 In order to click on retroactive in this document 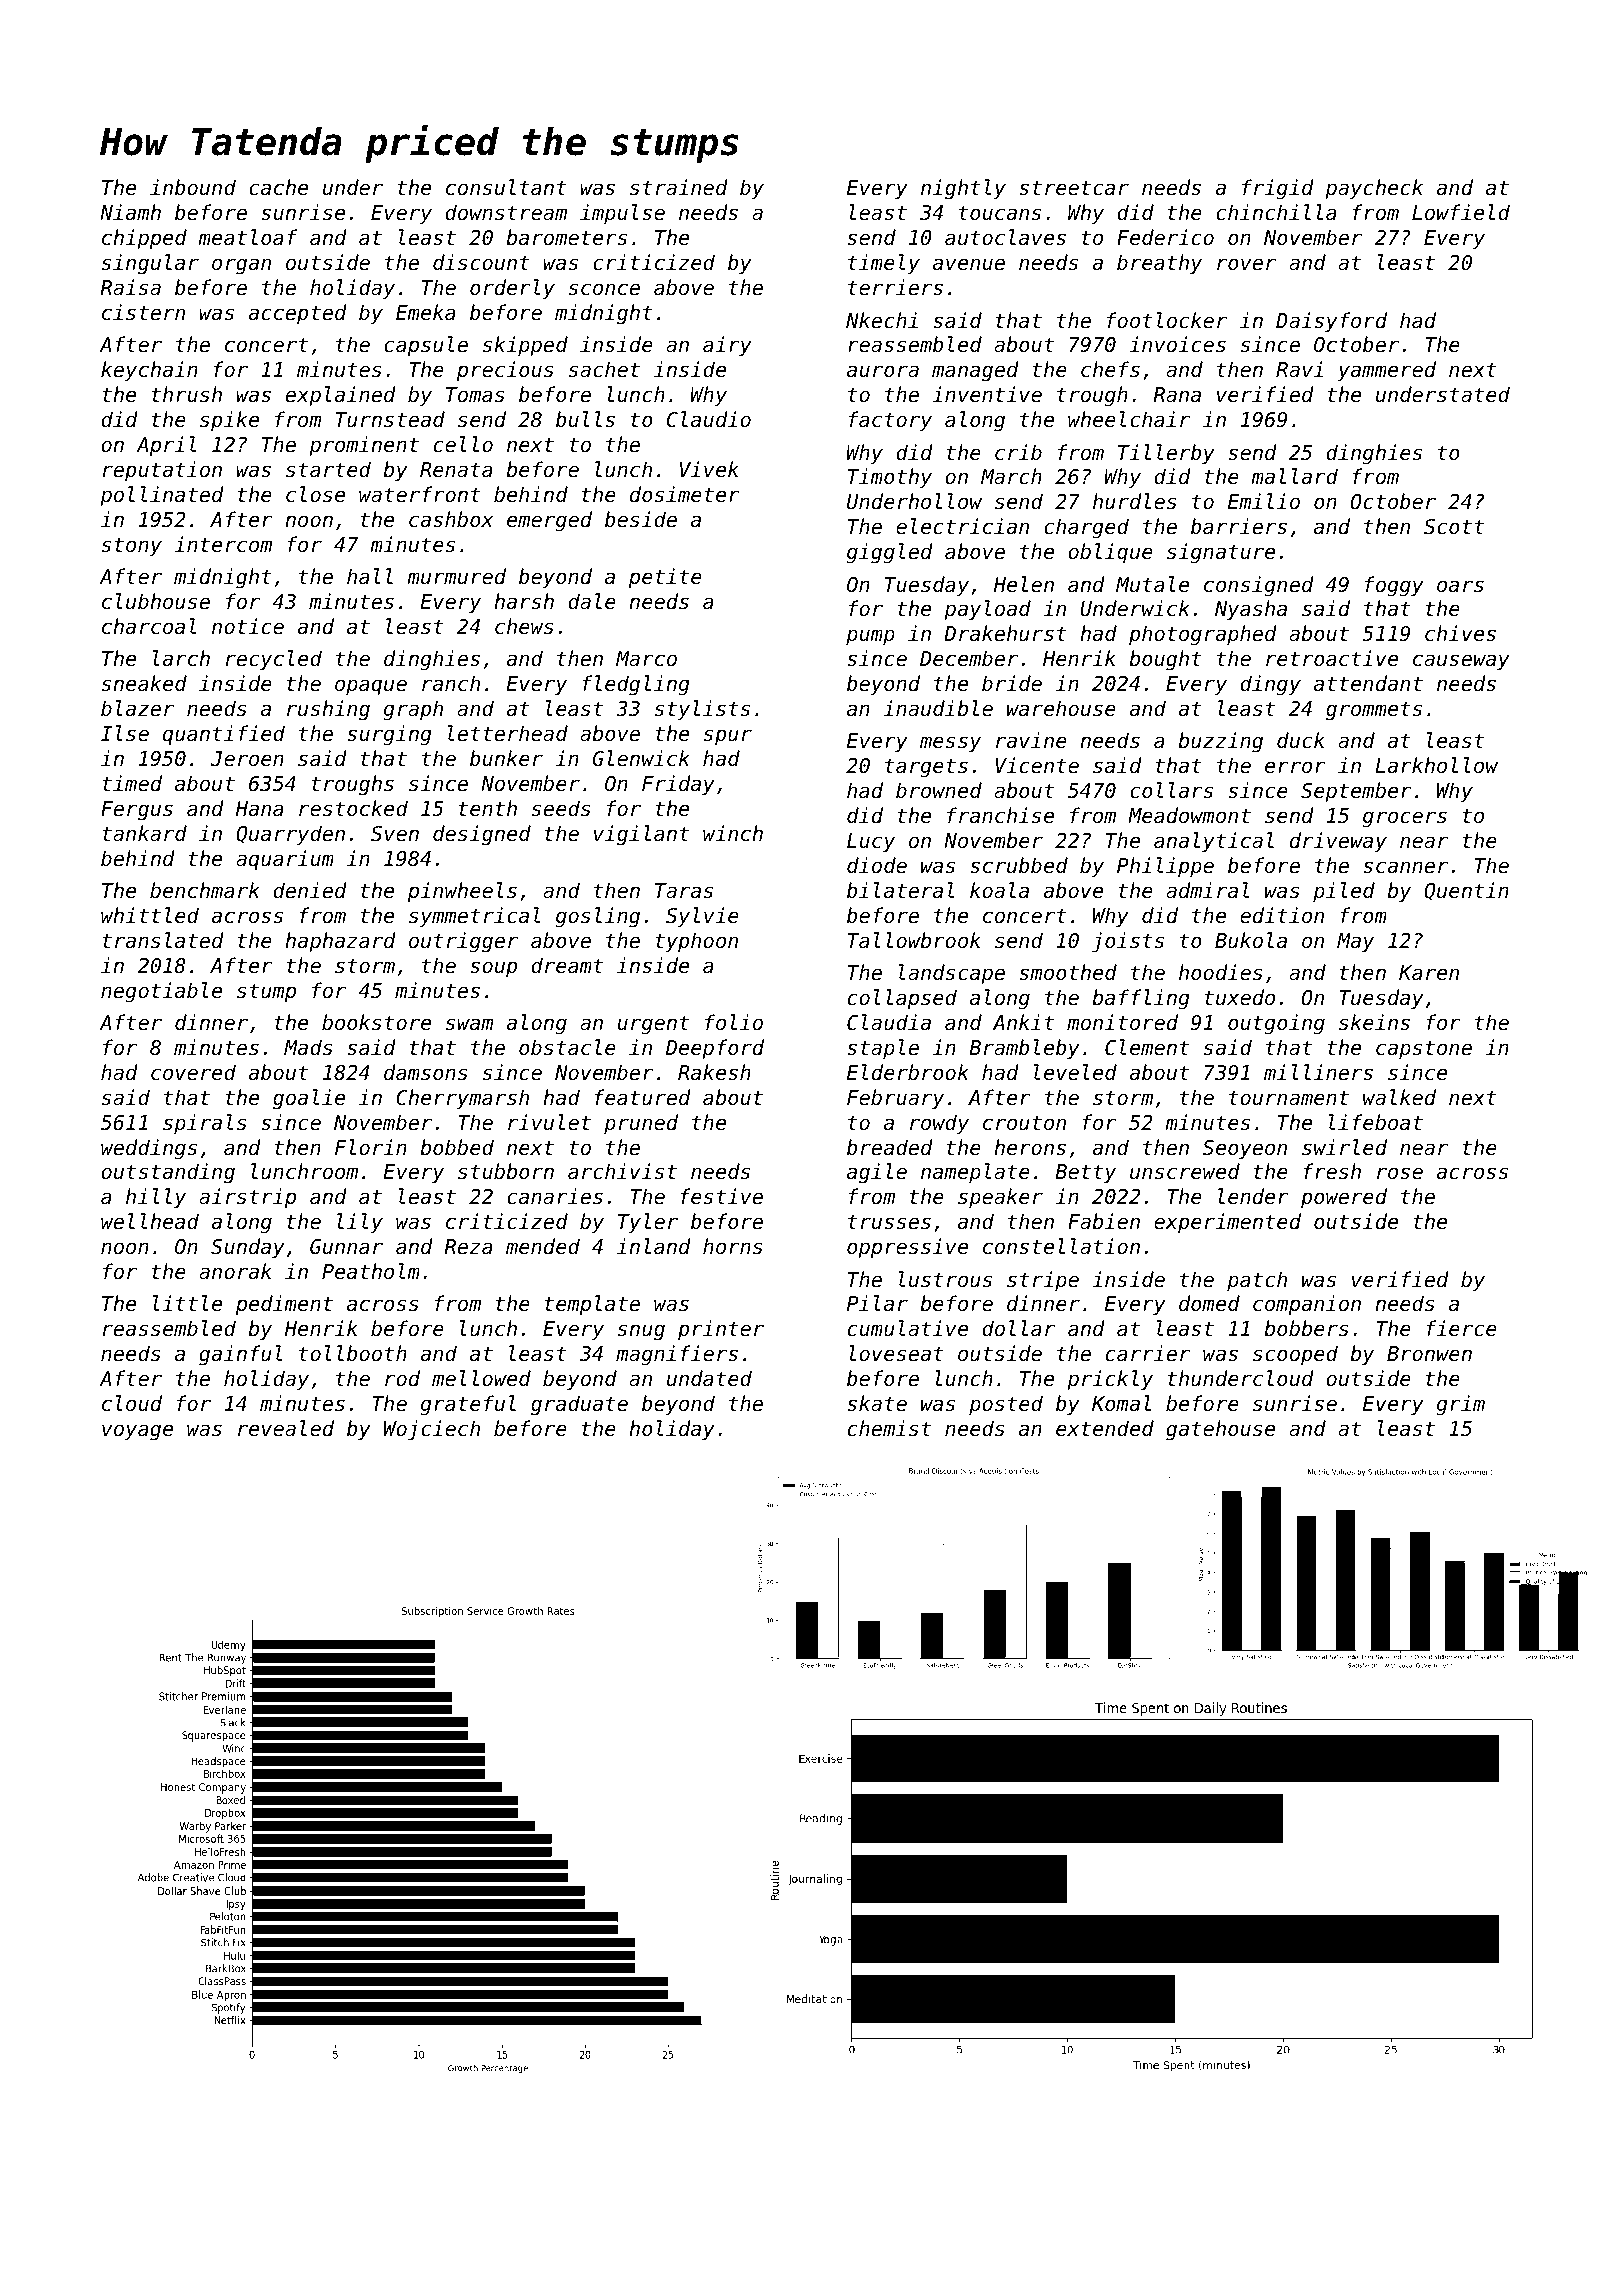, I will do `click(1332, 658)`.
